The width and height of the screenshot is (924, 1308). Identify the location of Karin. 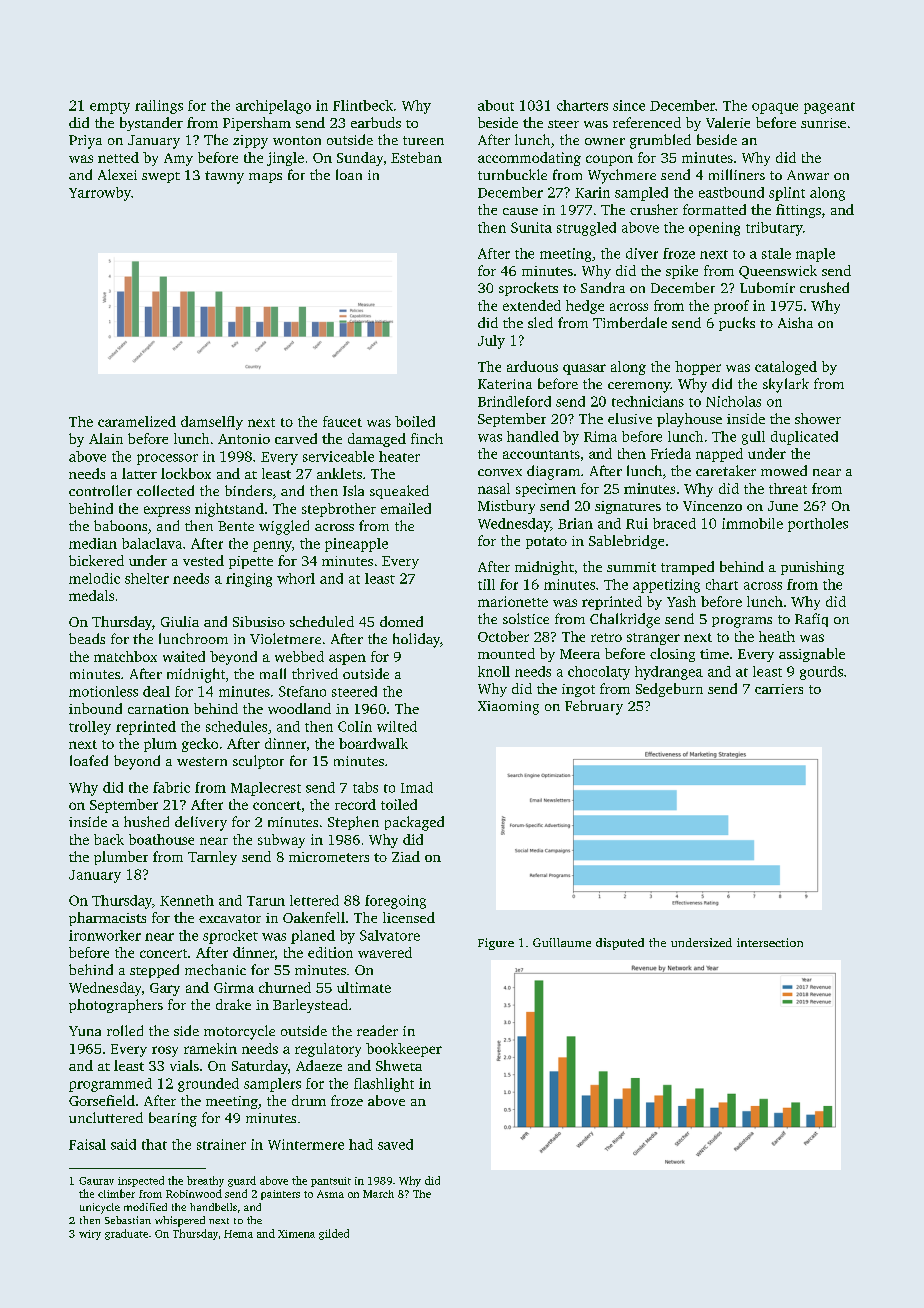
(592, 192).
